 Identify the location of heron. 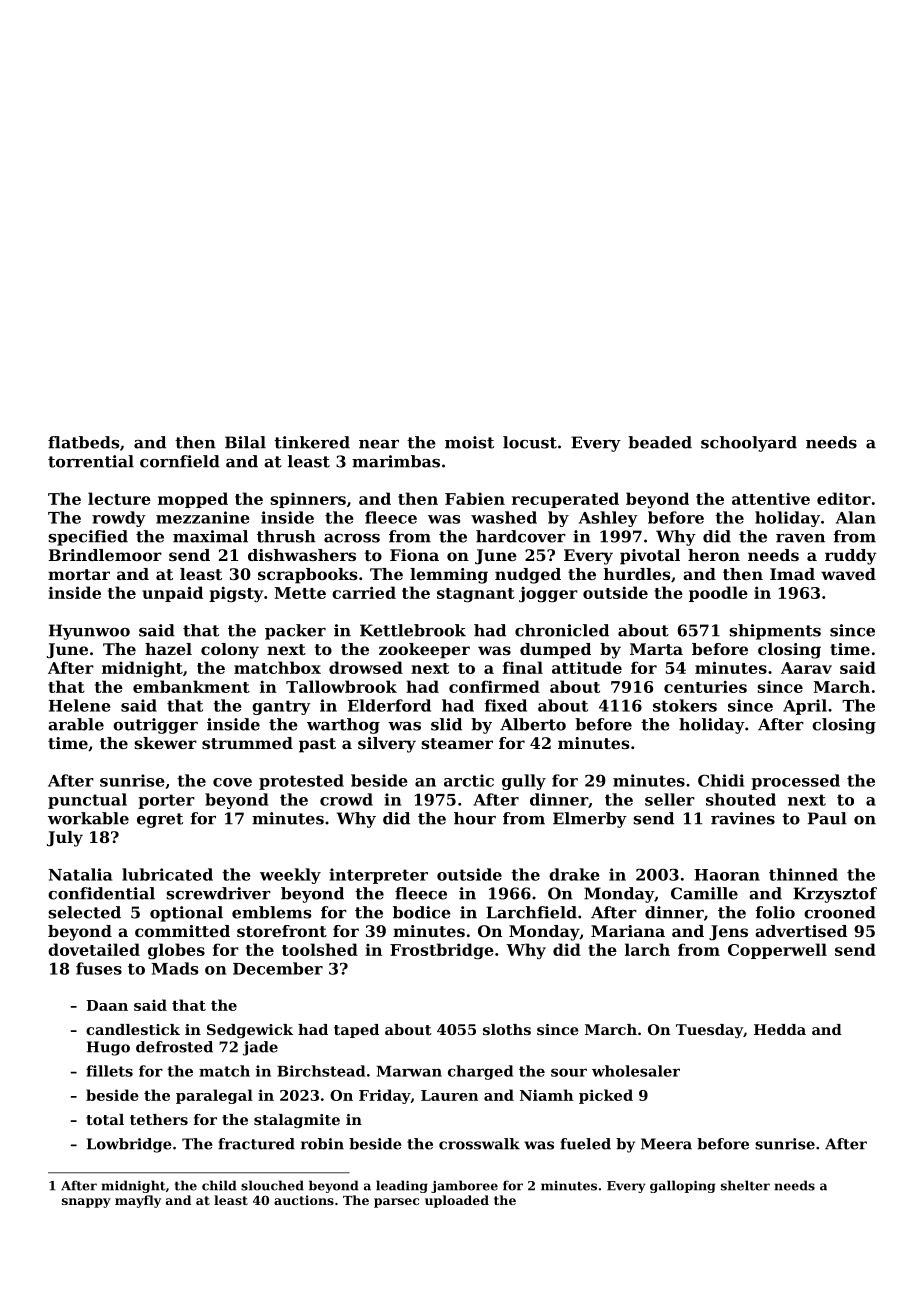
(714, 555).
